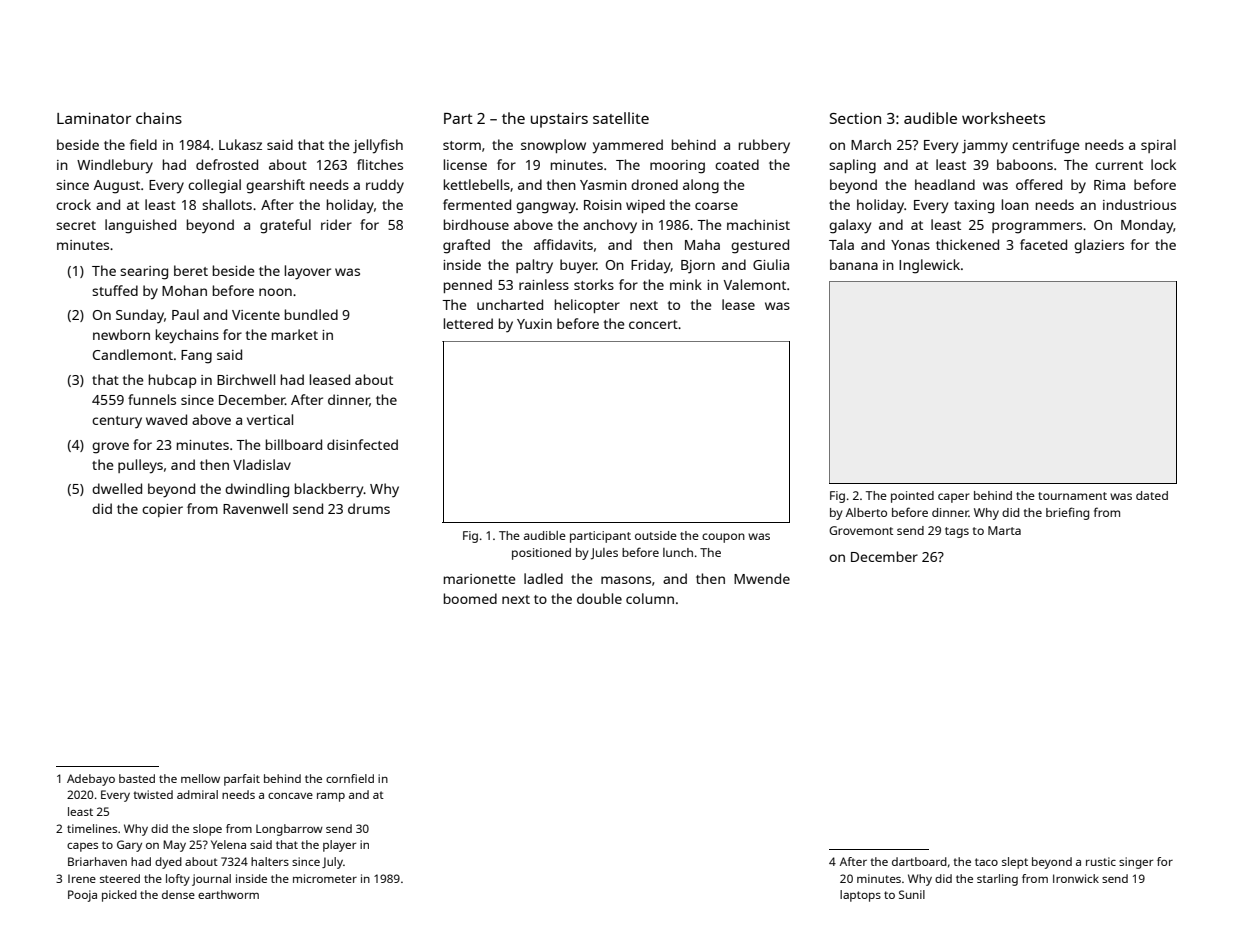 This screenshot has height=952, width=1233. Describe the element at coordinates (534, 324) in the screenshot. I see `Yuxin` at that location.
